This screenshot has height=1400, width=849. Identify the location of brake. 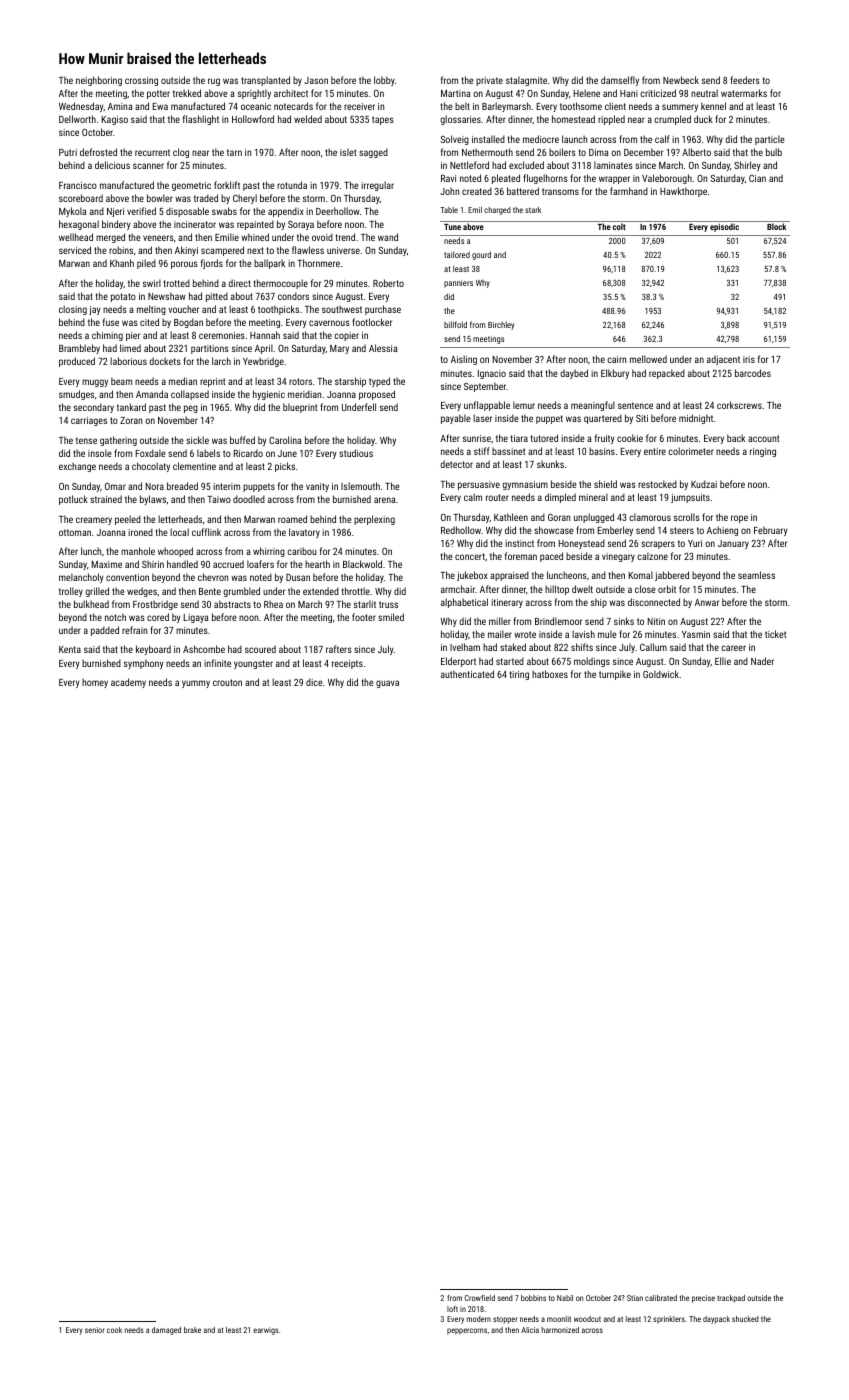
(192, 1330).
